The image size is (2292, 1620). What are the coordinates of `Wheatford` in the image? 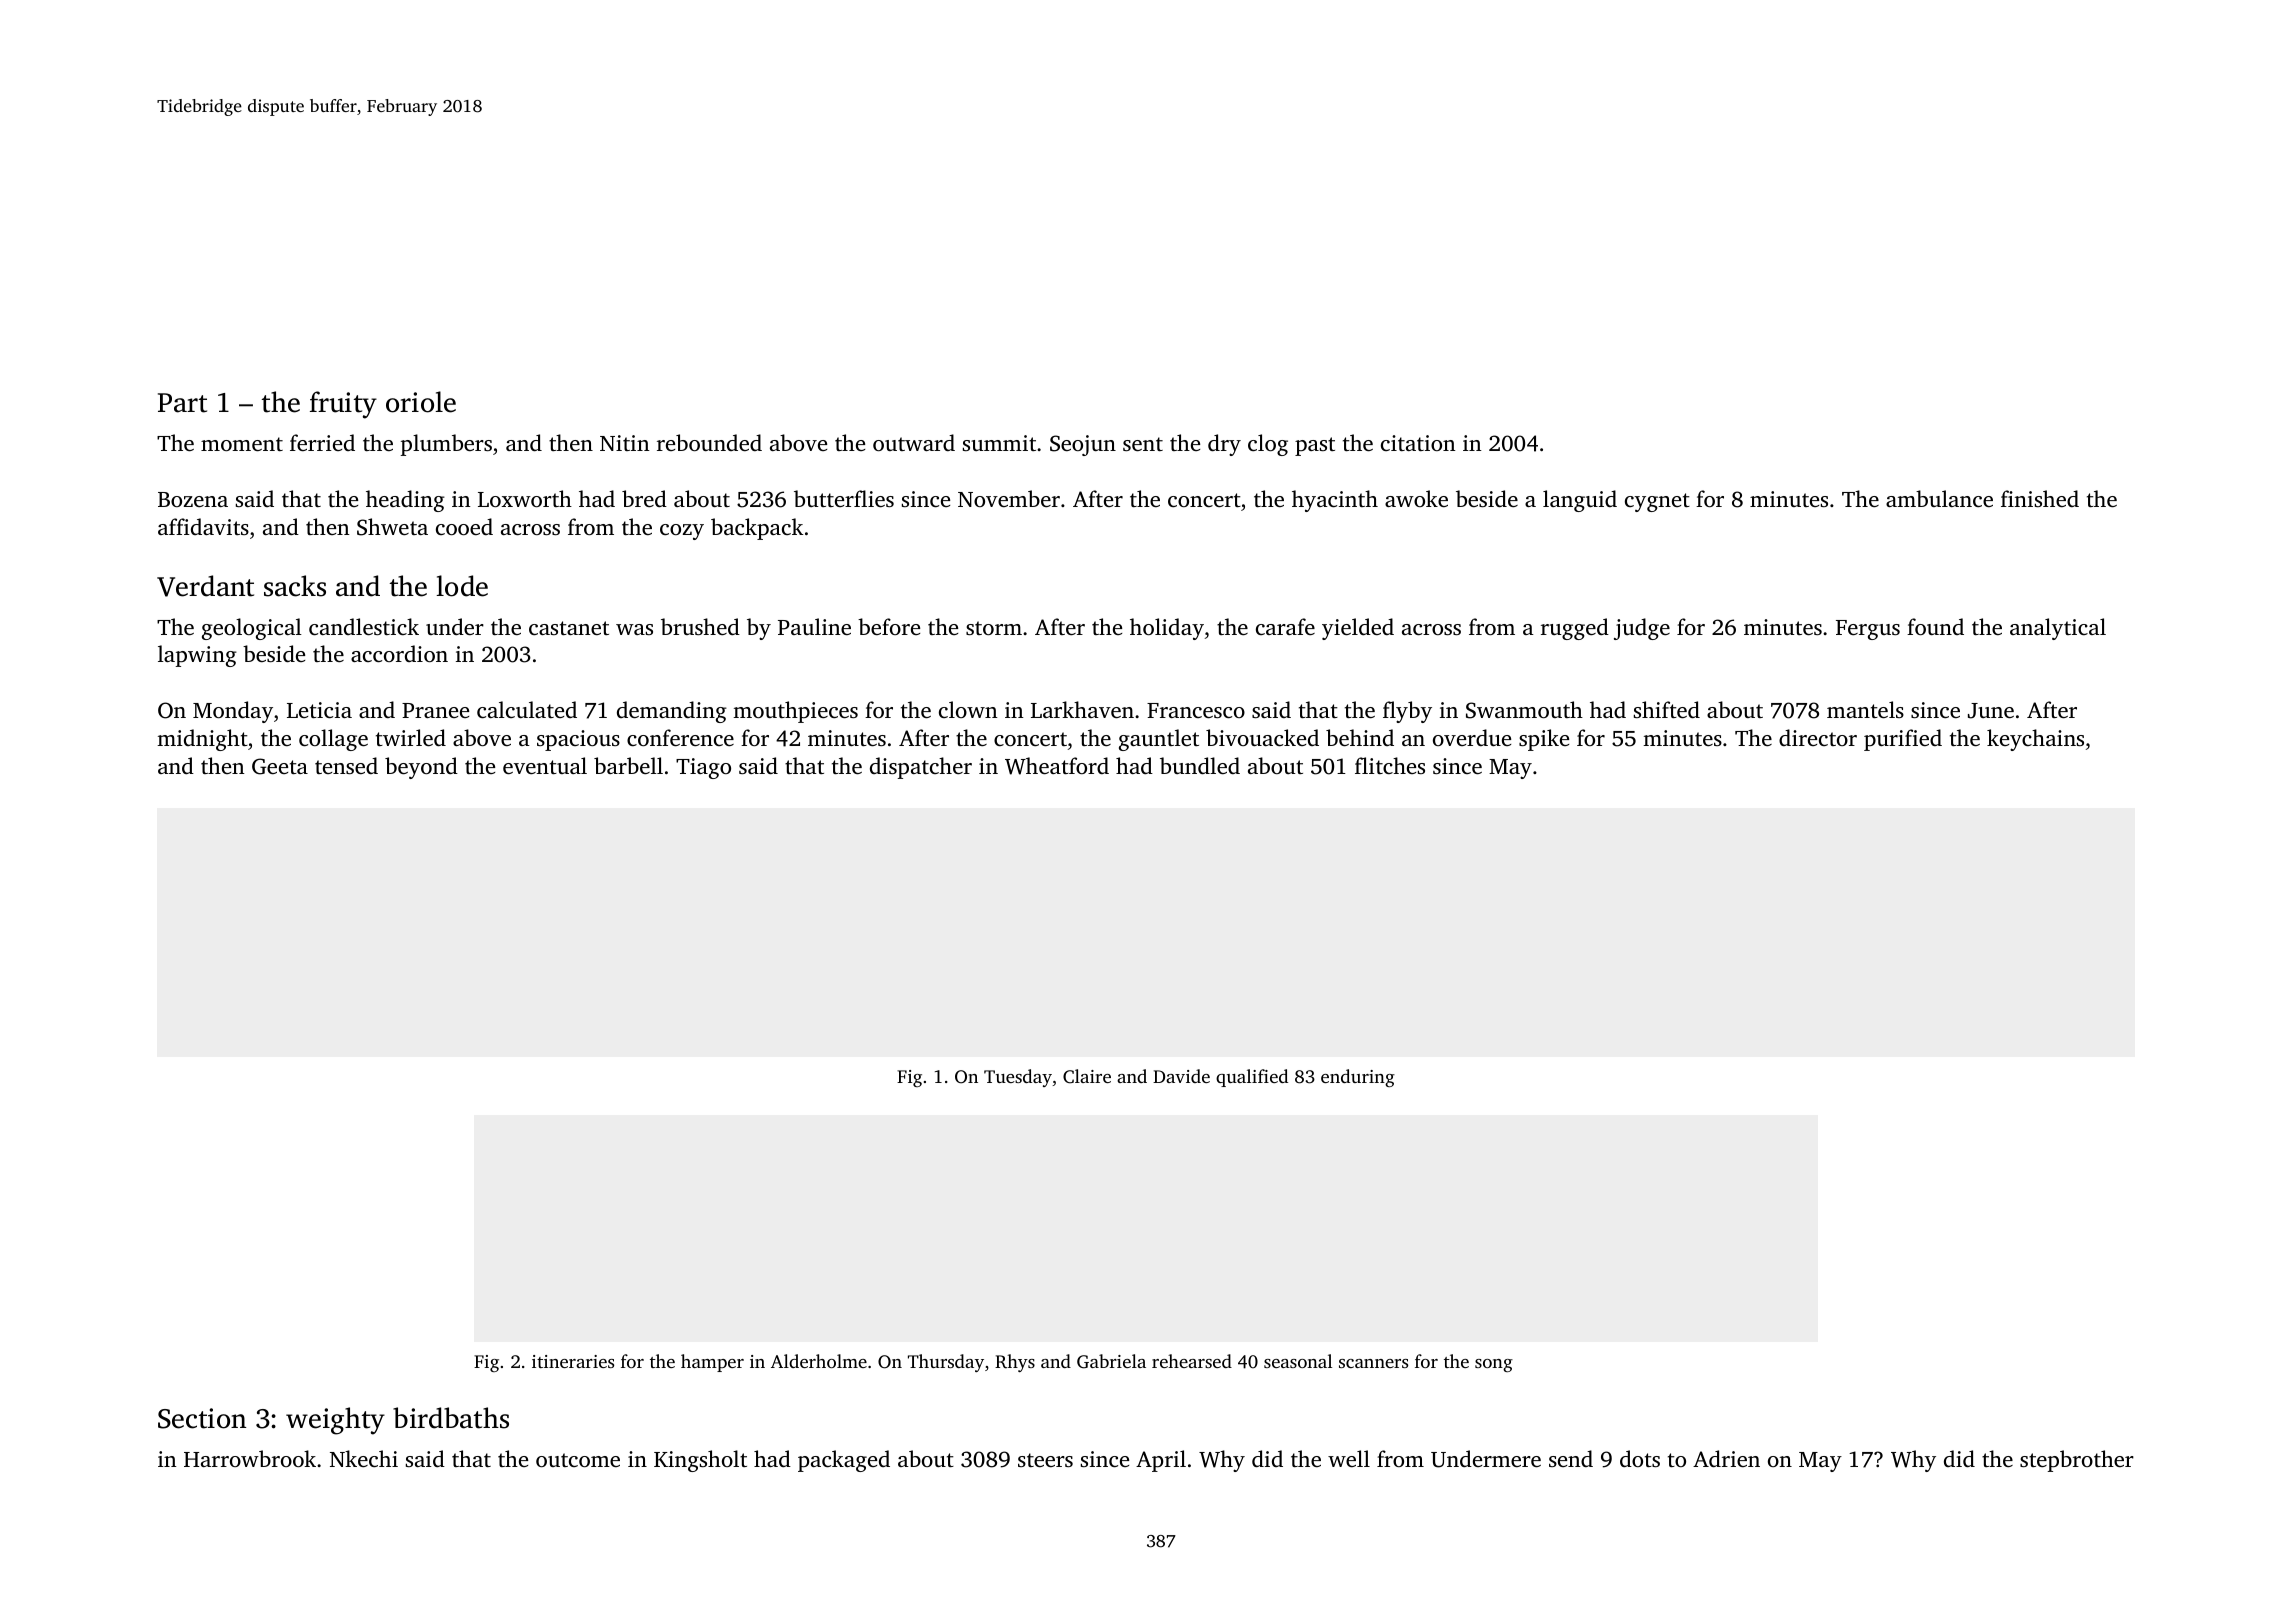 It's located at (1057, 766).
